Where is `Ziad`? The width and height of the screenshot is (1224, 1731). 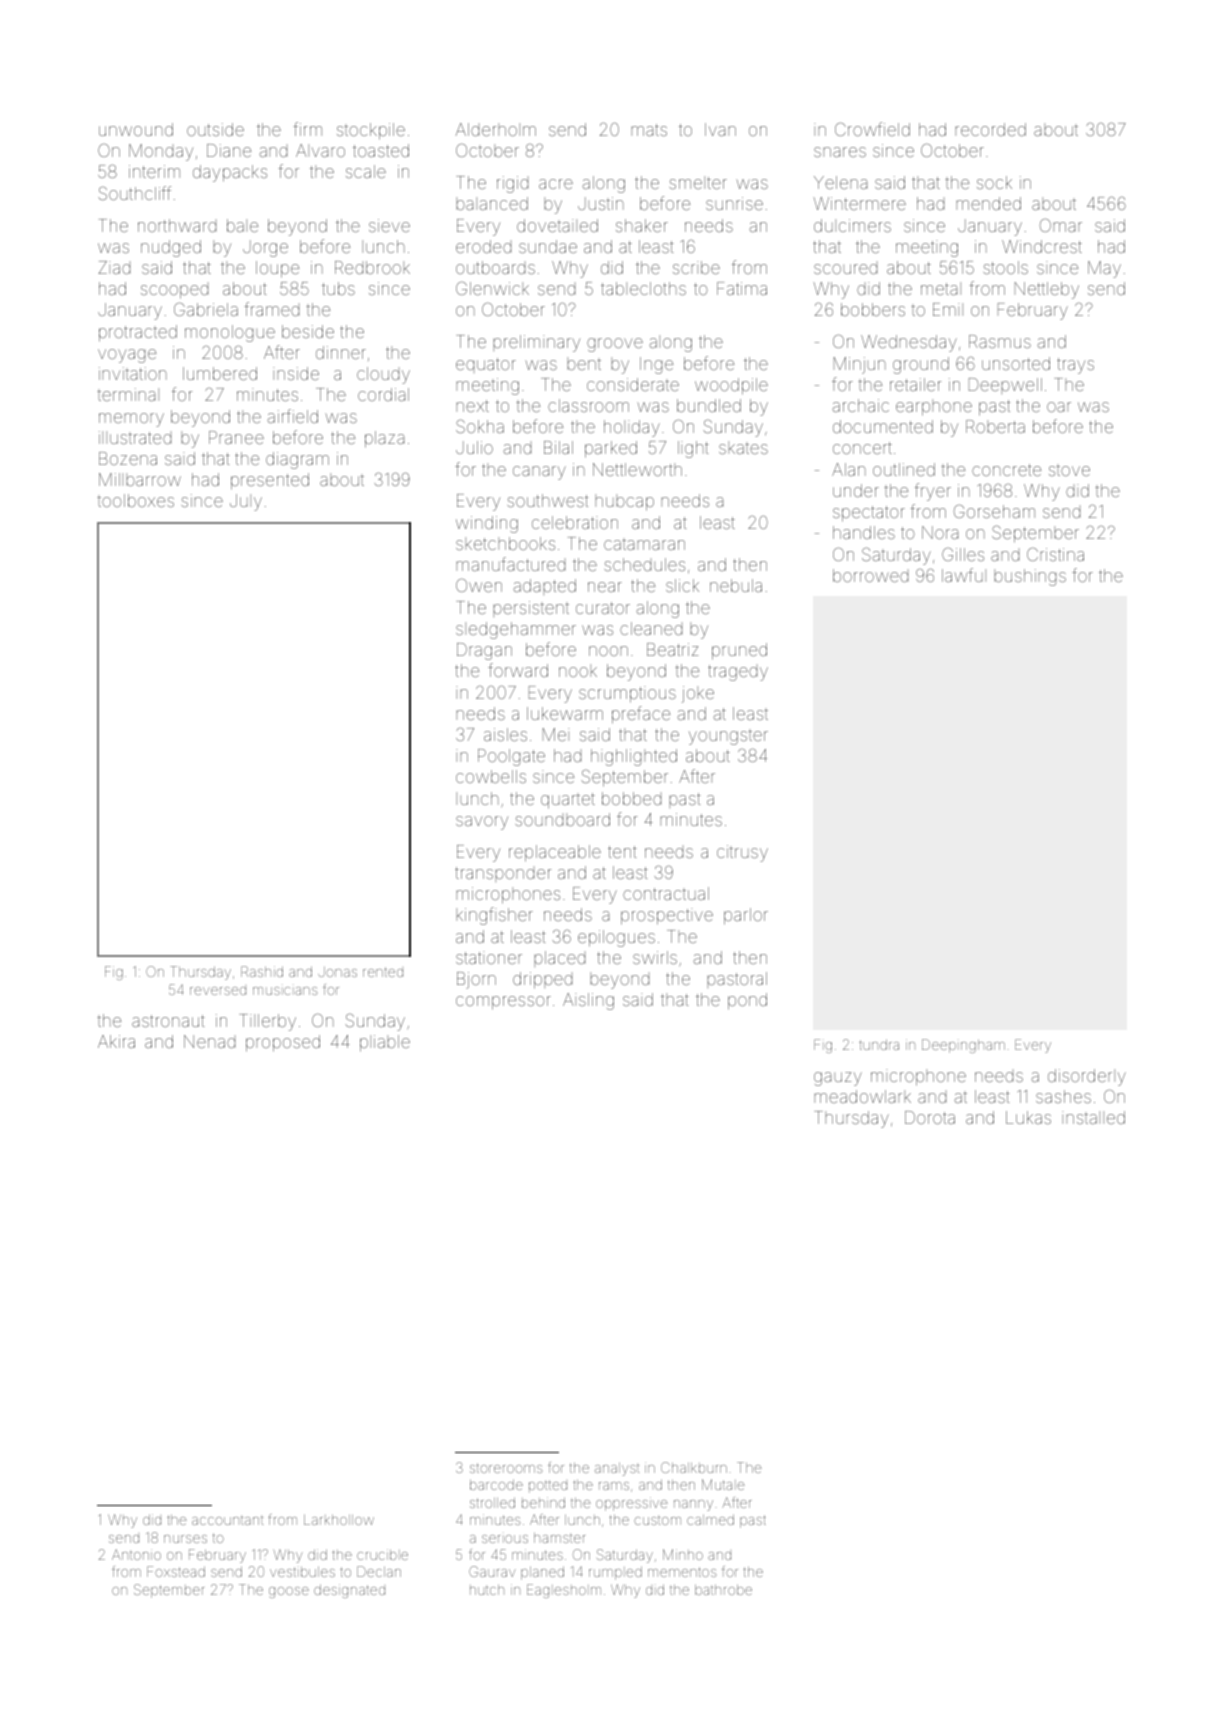 Ziad is located at coordinates (114, 267).
